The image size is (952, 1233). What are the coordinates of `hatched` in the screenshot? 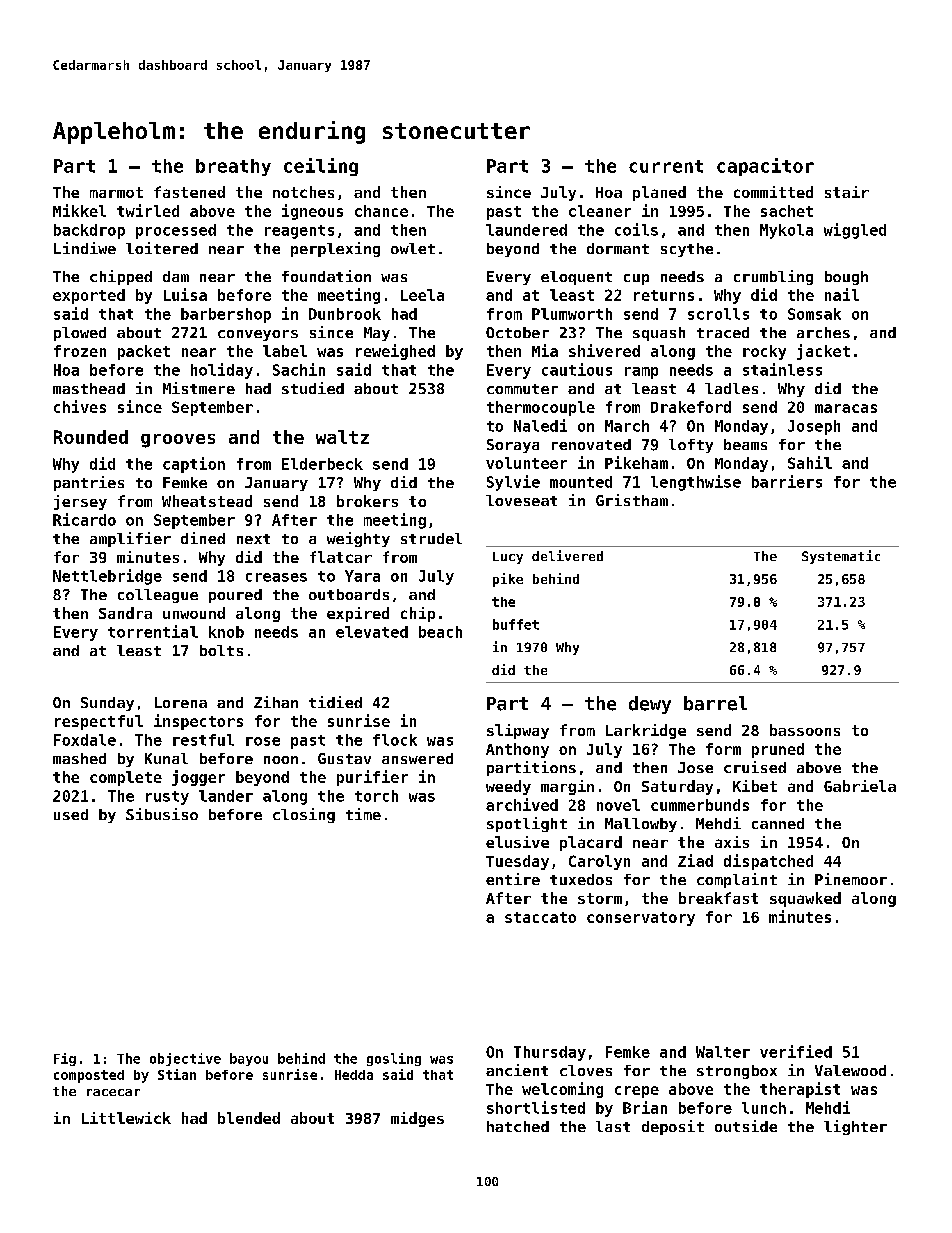 It's located at (518, 1126).
